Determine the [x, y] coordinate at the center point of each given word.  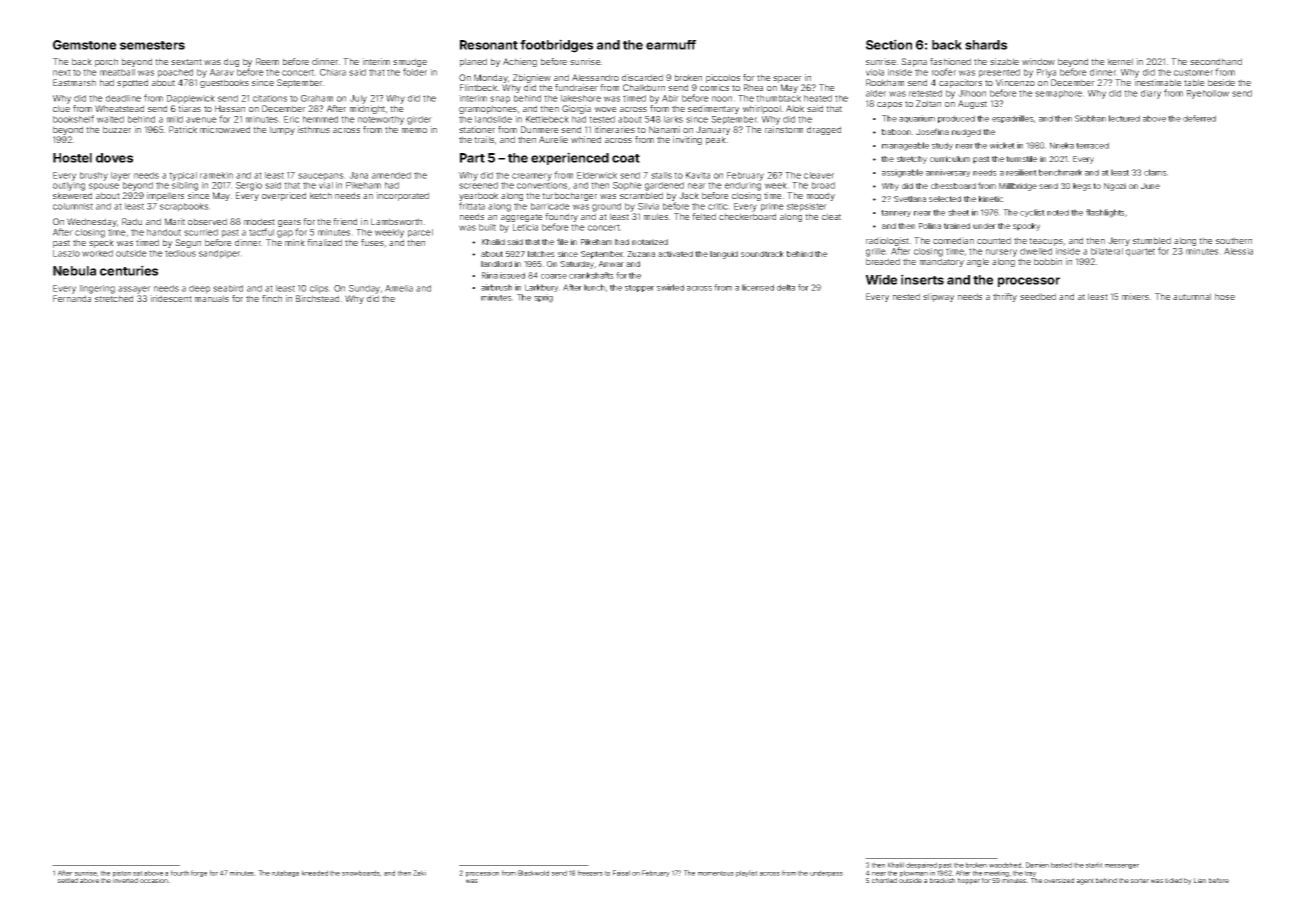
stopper [639, 288]
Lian [1200, 880]
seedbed [1038, 296]
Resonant [489, 45]
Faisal [621, 873]
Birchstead [317, 298]
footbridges [556, 46]
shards [986, 45]
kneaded [315, 873]
